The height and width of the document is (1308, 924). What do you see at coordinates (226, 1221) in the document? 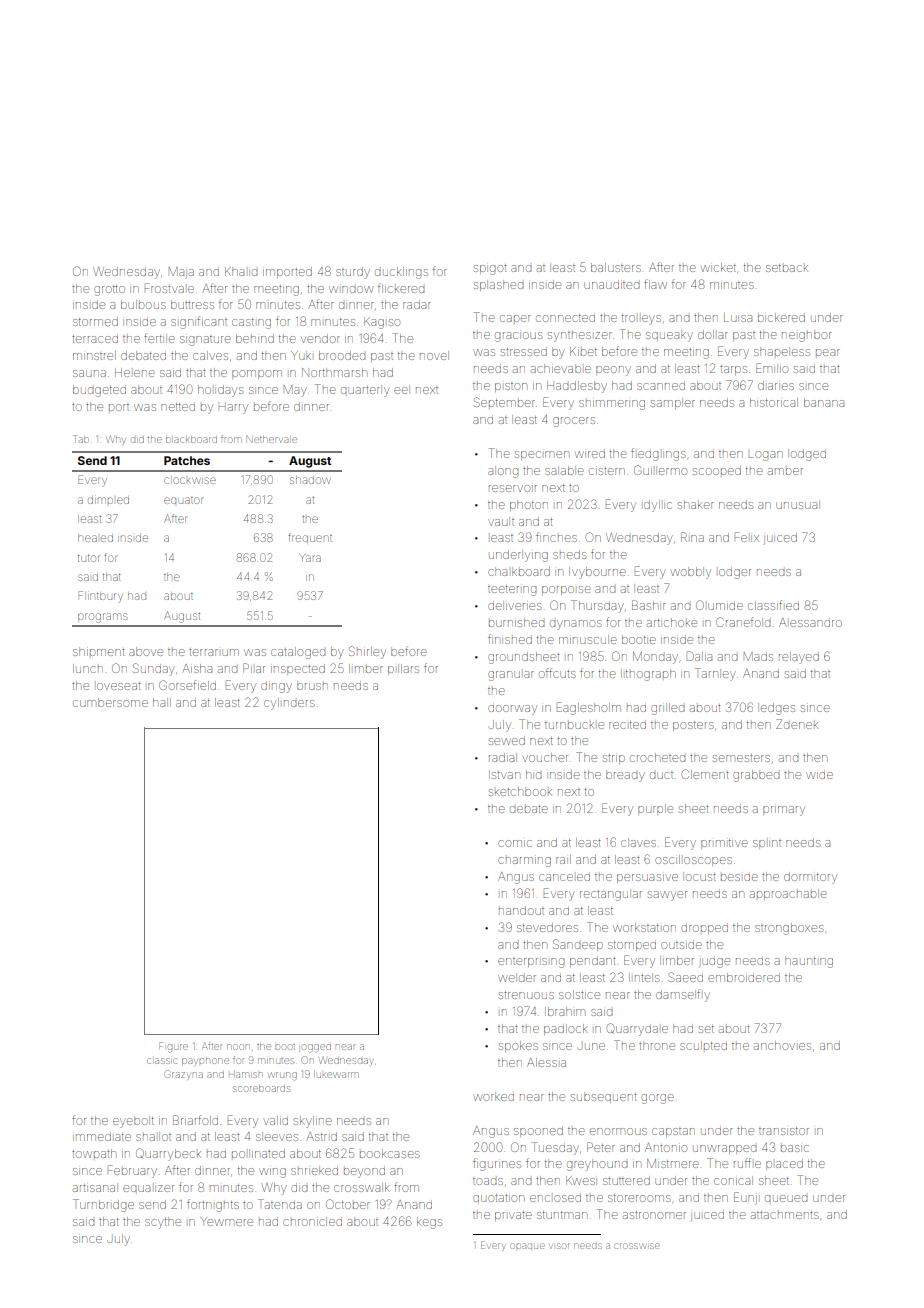
I see `Yewmere` at bounding box center [226, 1221].
